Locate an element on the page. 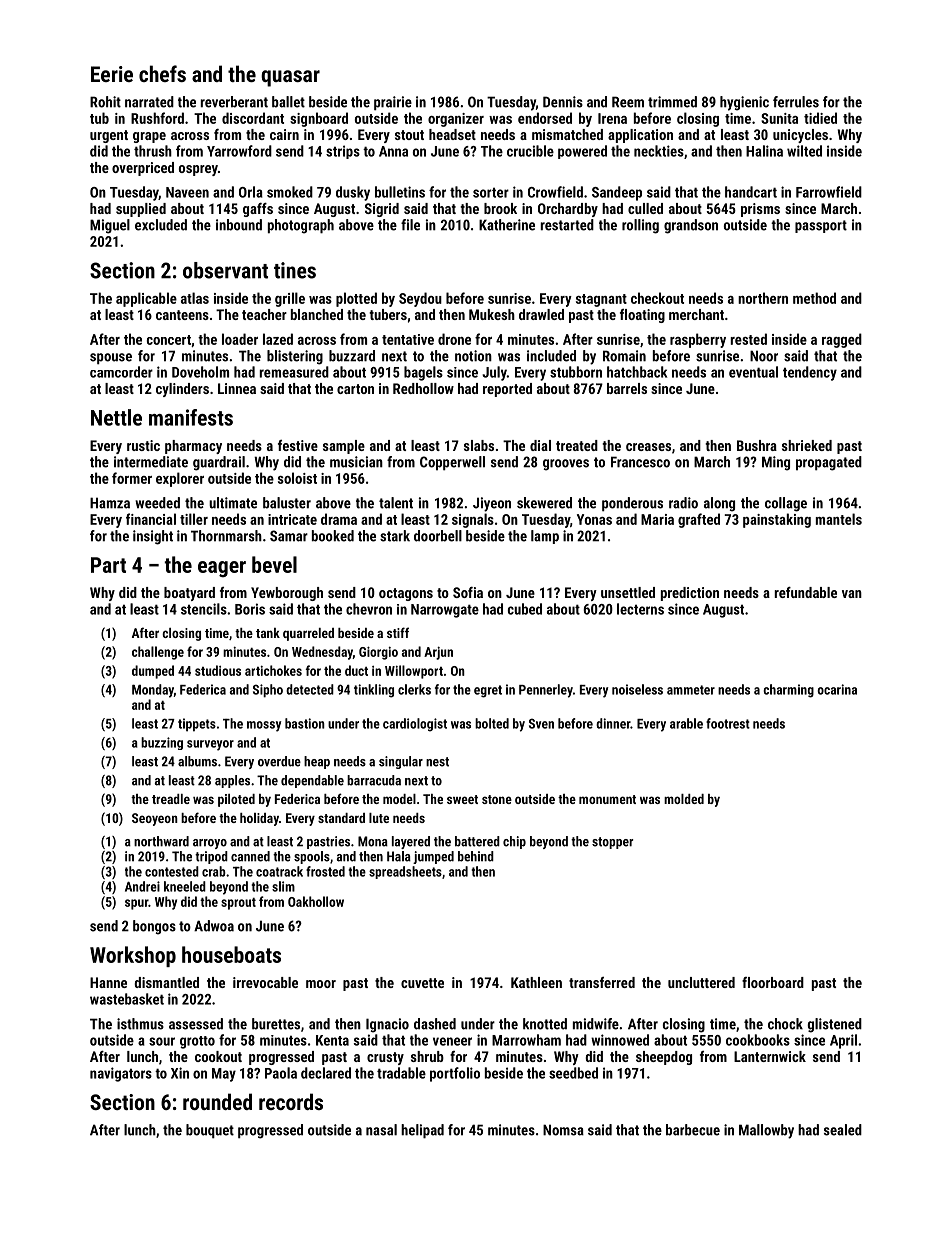 This image has width=952, height=1233. chefs is located at coordinates (162, 73).
